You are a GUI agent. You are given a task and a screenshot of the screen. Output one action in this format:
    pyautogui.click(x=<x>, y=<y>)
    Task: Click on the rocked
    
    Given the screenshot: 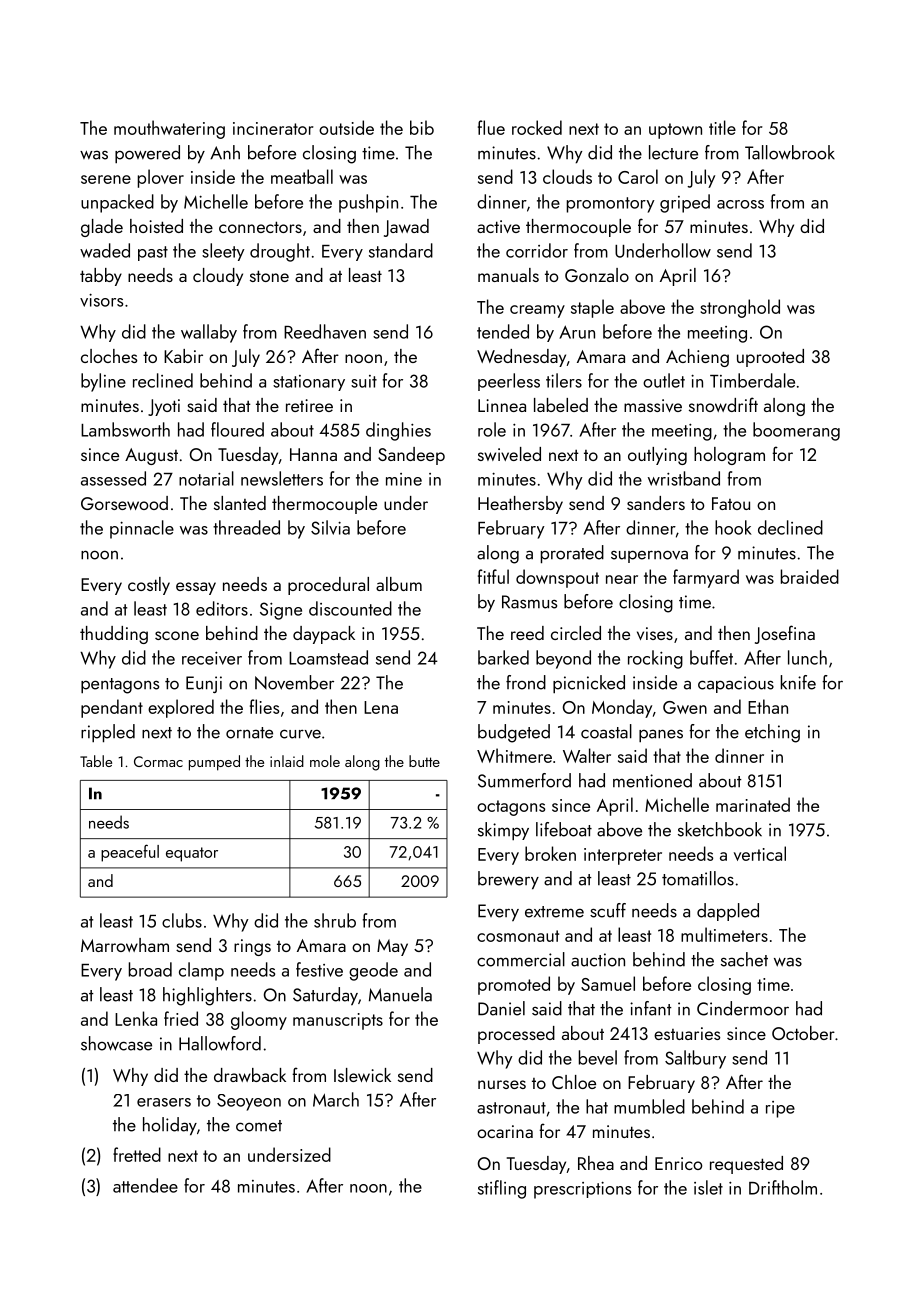 What is the action you would take?
    pyautogui.click(x=537, y=127)
